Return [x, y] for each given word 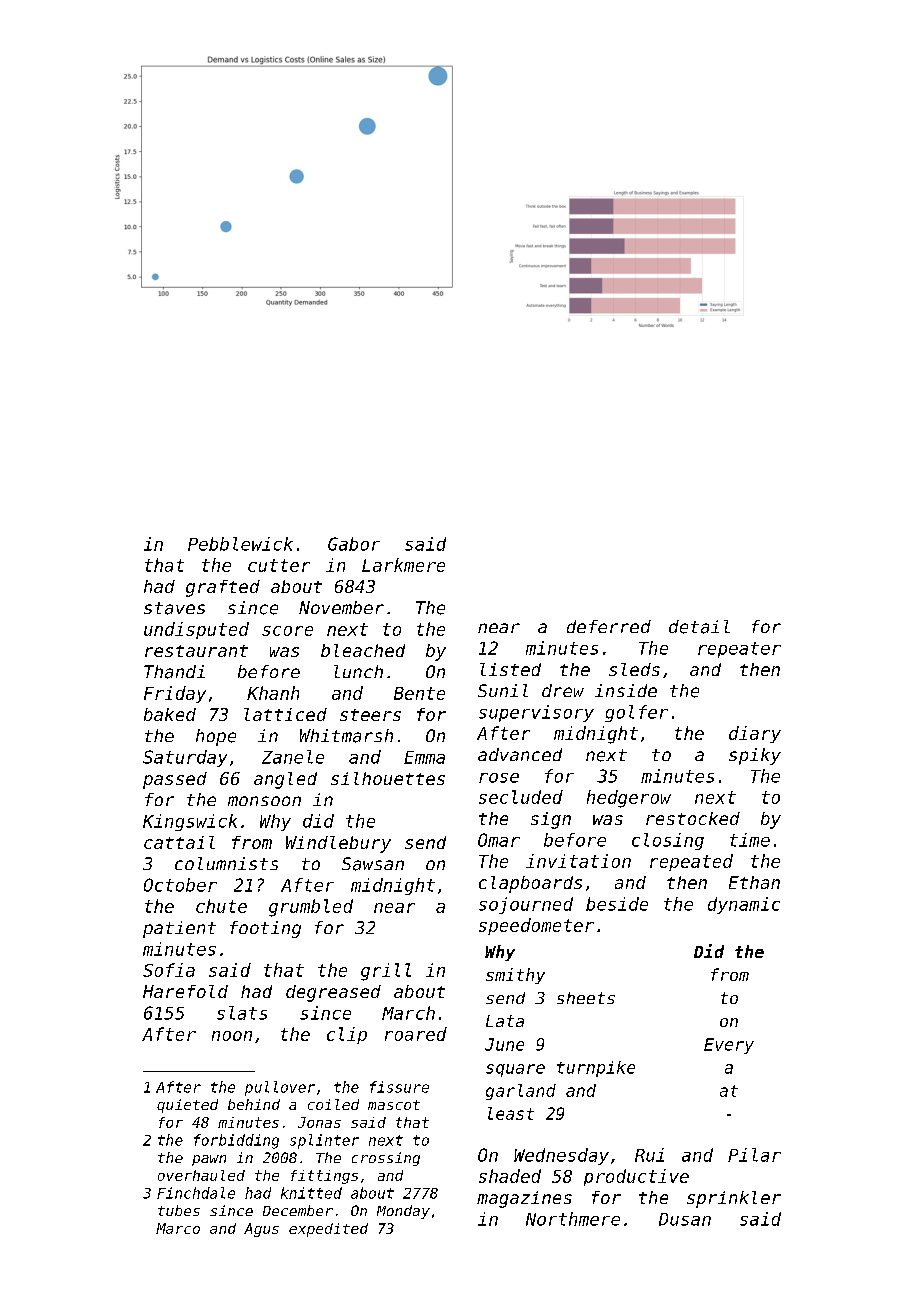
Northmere [573, 1219]
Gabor [354, 544]
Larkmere [403, 565]
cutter [279, 565]
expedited [328, 1230]
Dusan [685, 1219]
